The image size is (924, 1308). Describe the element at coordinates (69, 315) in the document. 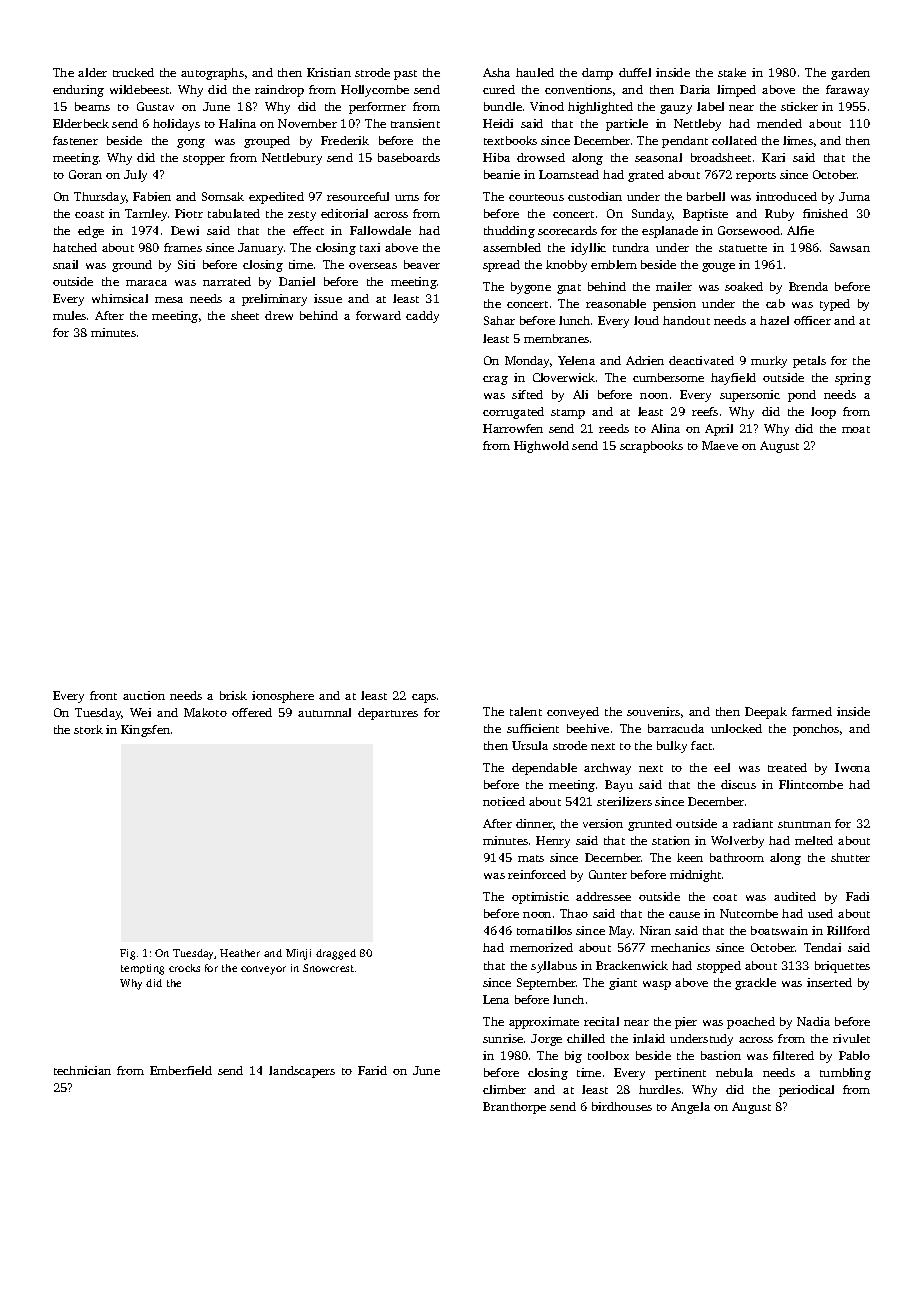

I see `mules` at that location.
